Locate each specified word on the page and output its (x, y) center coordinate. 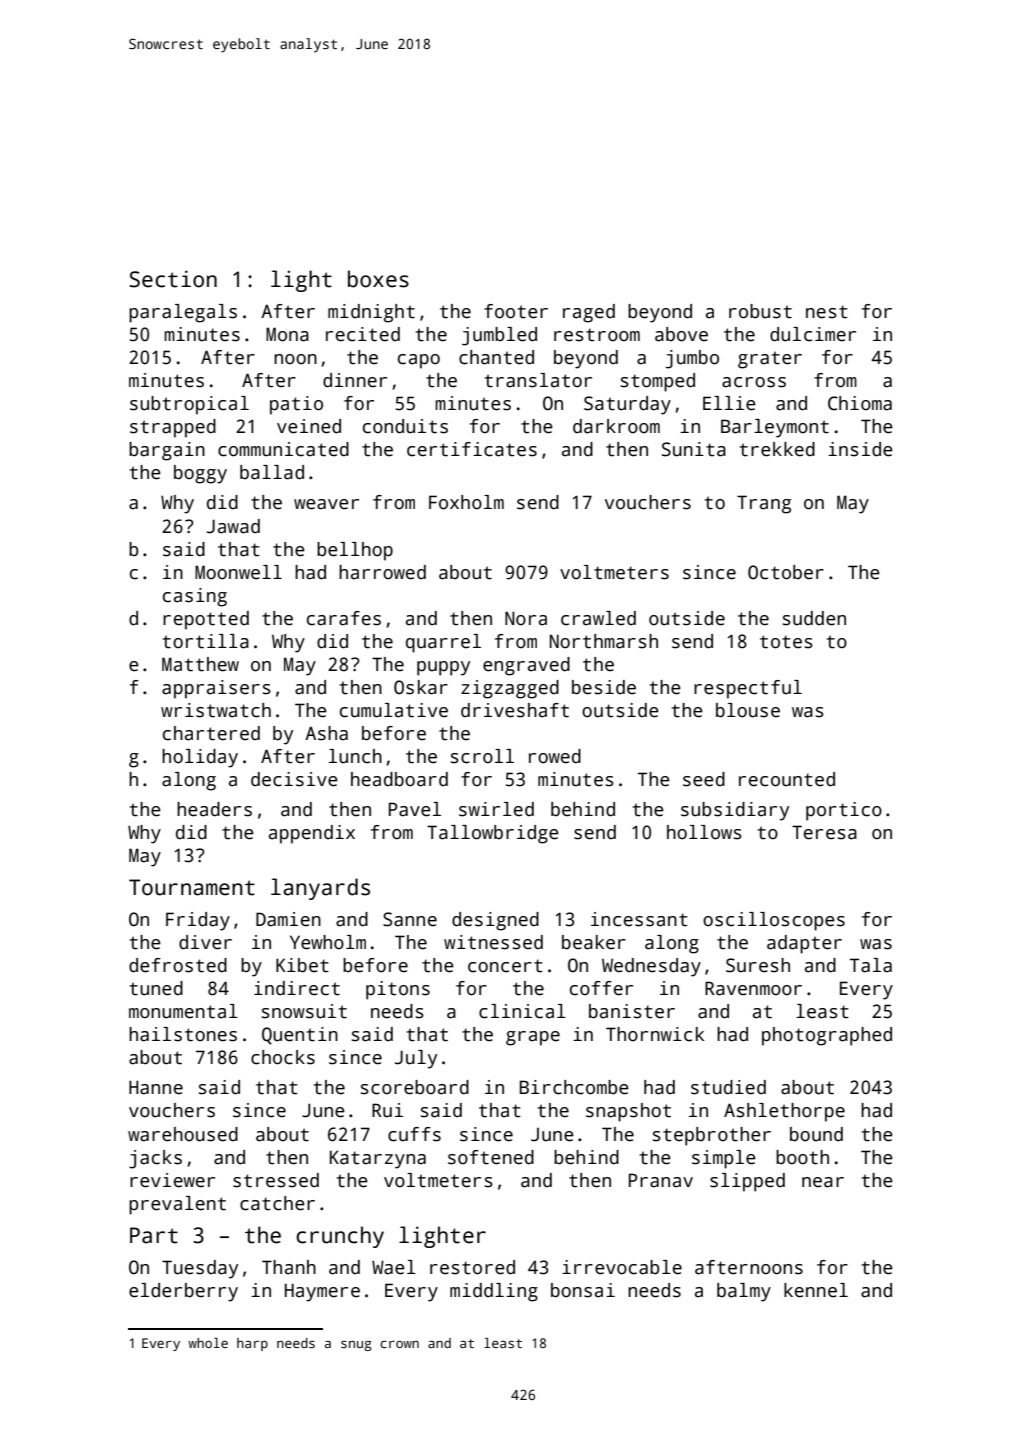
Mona (287, 334)
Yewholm (328, 942)
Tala (871, 965)
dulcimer (813, 334)
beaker (594, 942)
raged (589, 313)
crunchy (340, 1237)
